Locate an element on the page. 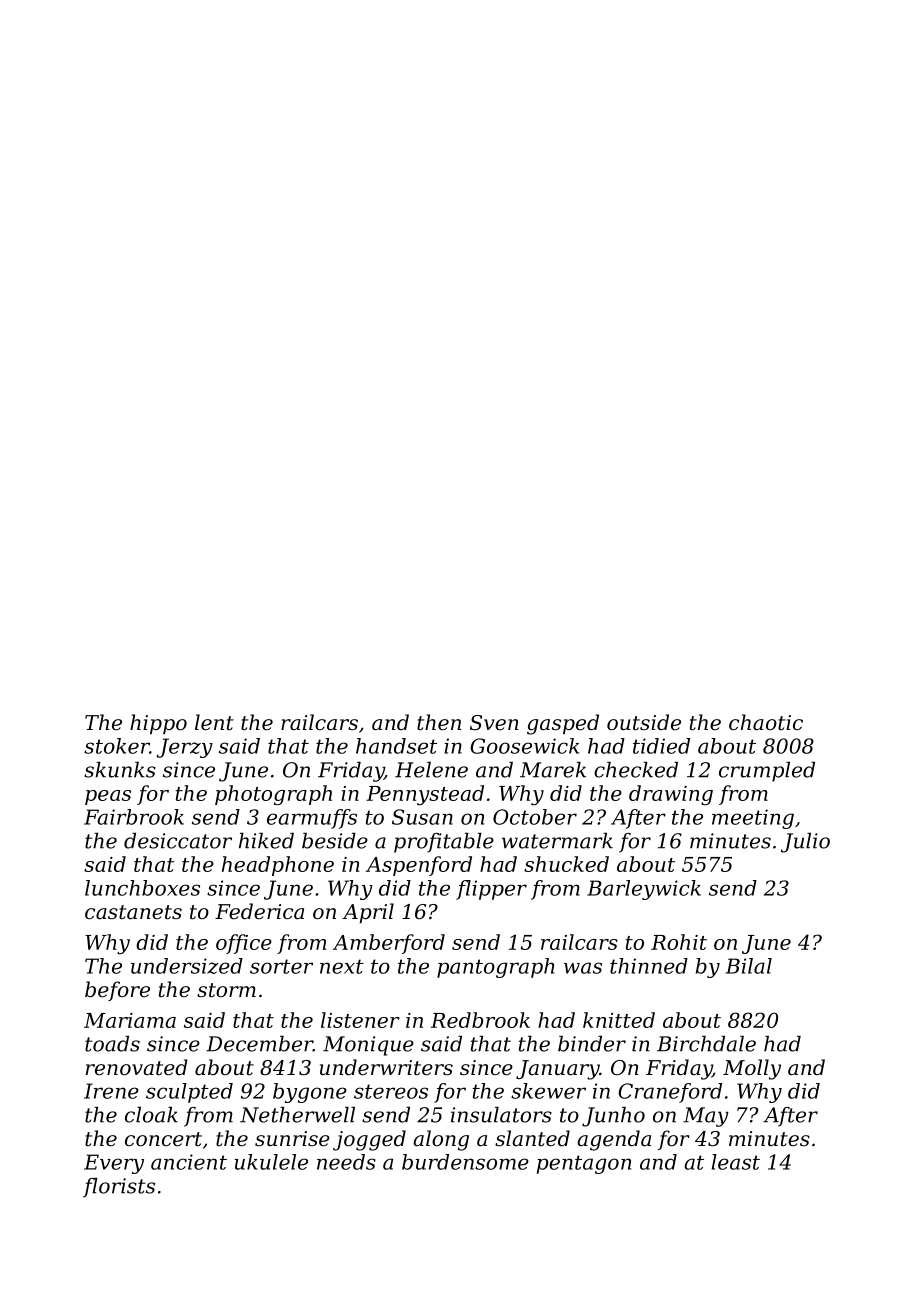 The height and width of the page is (1311, 924). Barleywick is located at coordinates (644, 890).
